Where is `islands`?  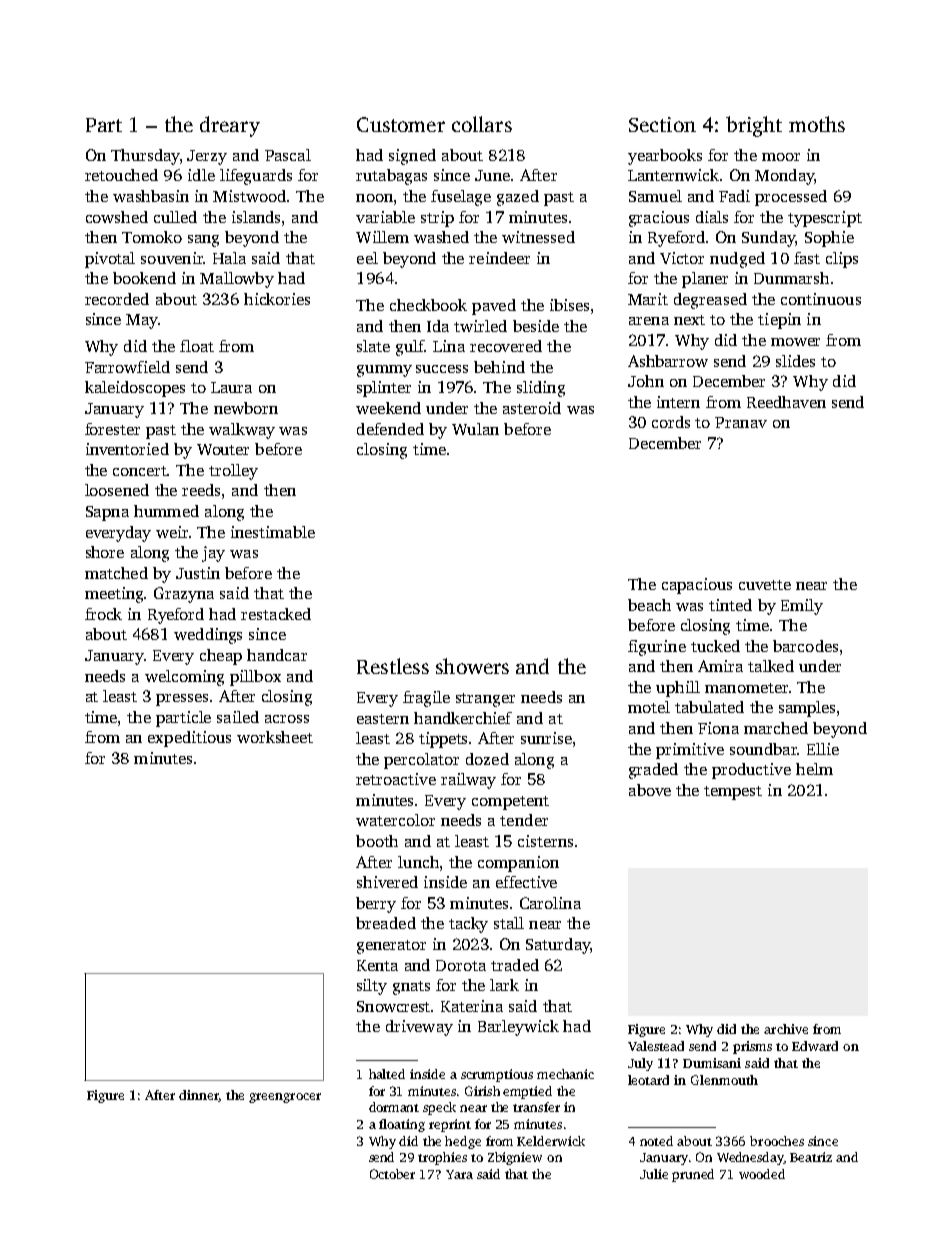 islands is located at coordinates (256, 217).
